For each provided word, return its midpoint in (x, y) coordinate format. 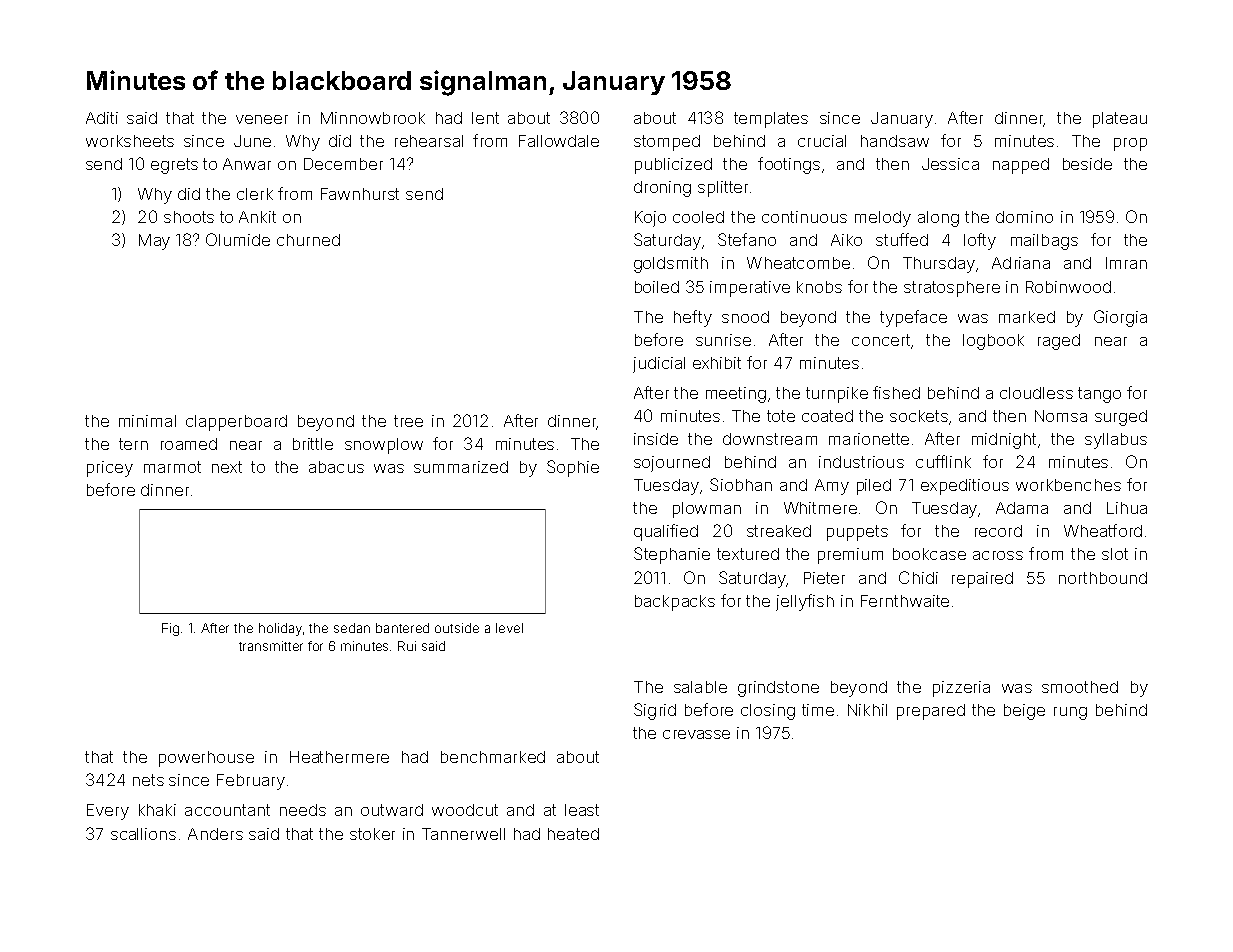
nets (148, 780)
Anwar (247, 164)
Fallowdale (559, 141)
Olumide (238, 239)
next (227, 467)
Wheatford (1103, 530)
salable (700, 687)
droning (662, 189)
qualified (666, 532)
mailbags (1044, 242)
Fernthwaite (905, 601)
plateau (1120, 120)
